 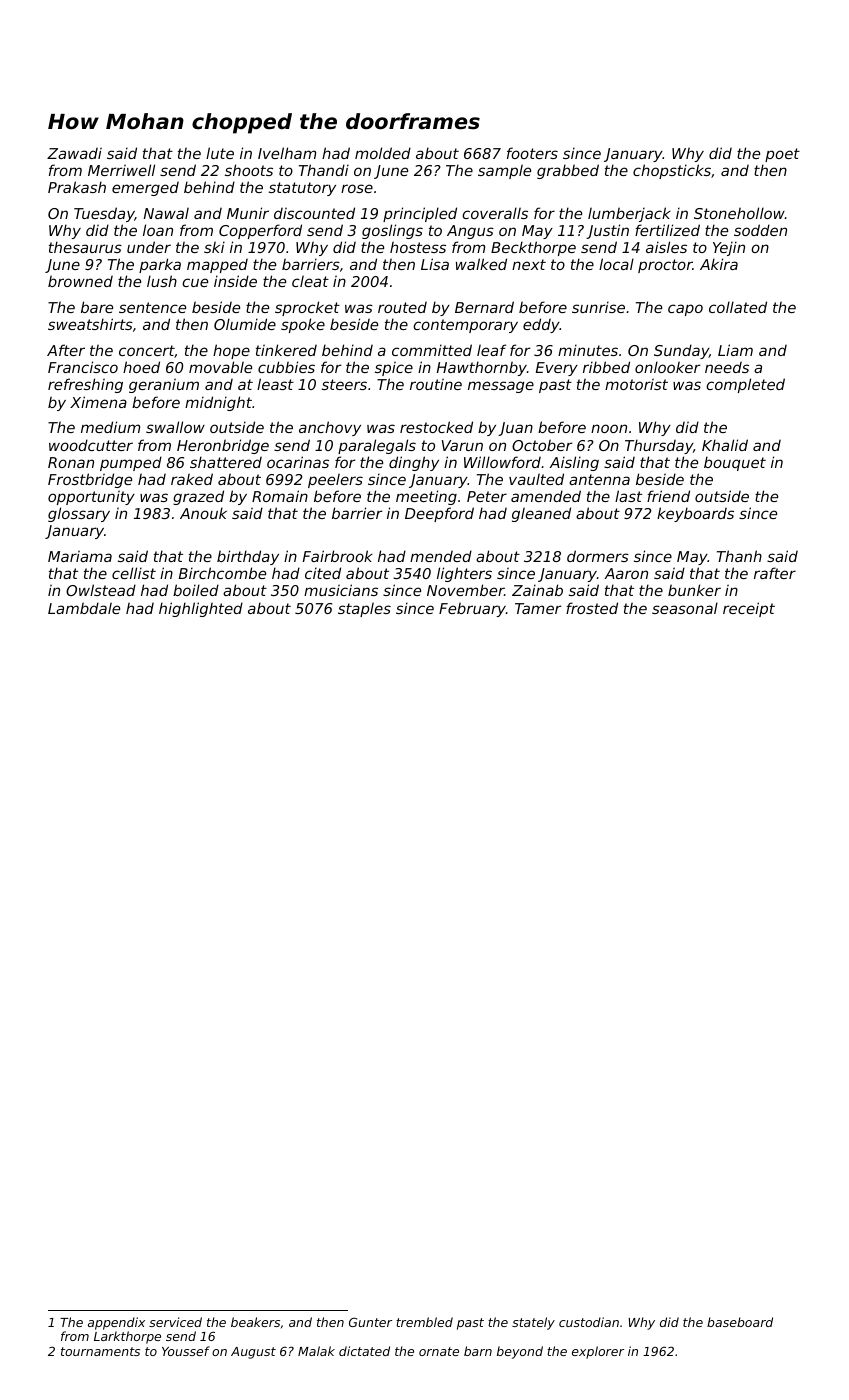 What do you see at coordinates (598, 1352) in the screenshot?
I see `explorer` at bounding box center [598, 1352].
